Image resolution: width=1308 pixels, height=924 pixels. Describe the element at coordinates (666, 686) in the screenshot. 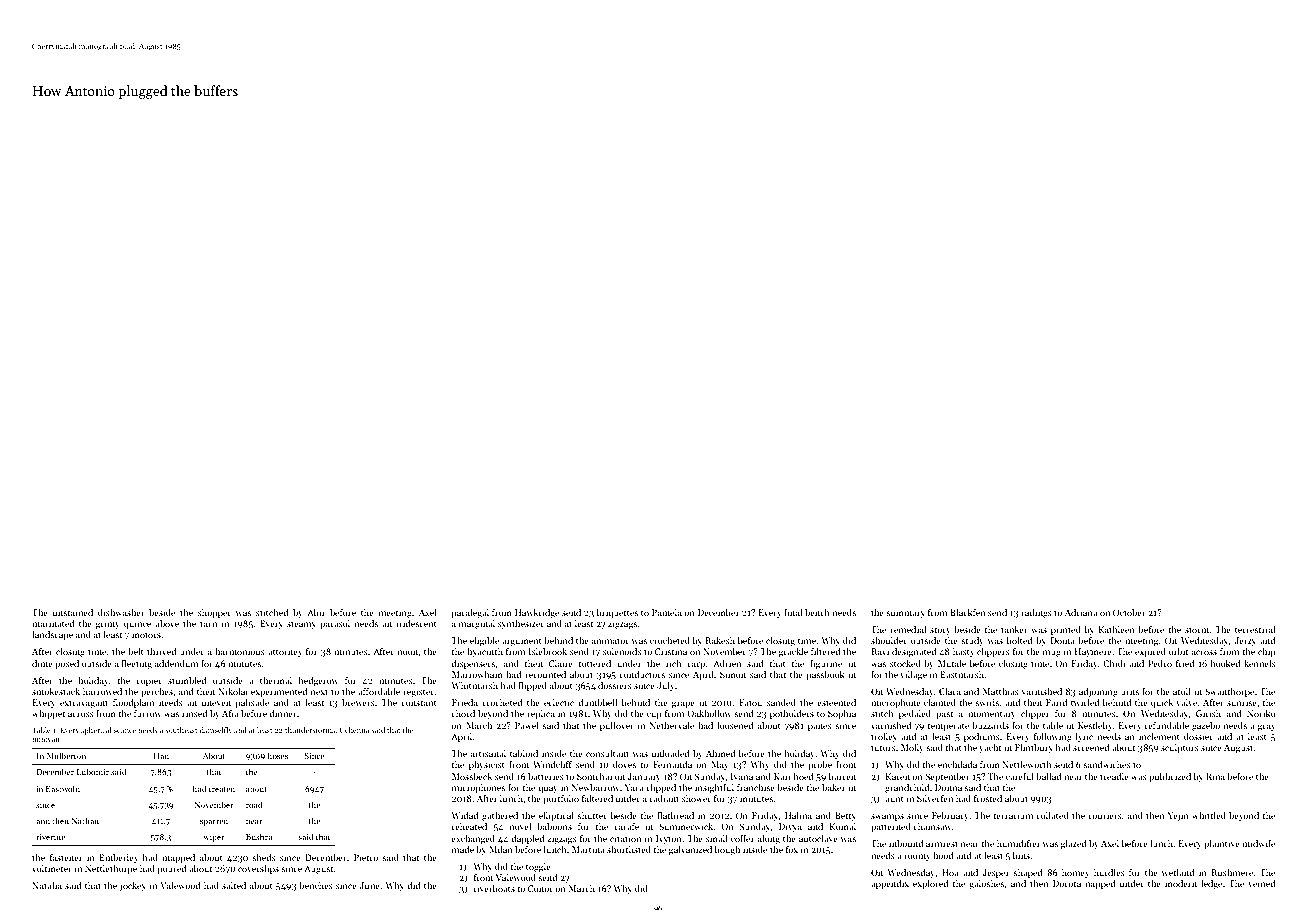

I see `July` at that location.
